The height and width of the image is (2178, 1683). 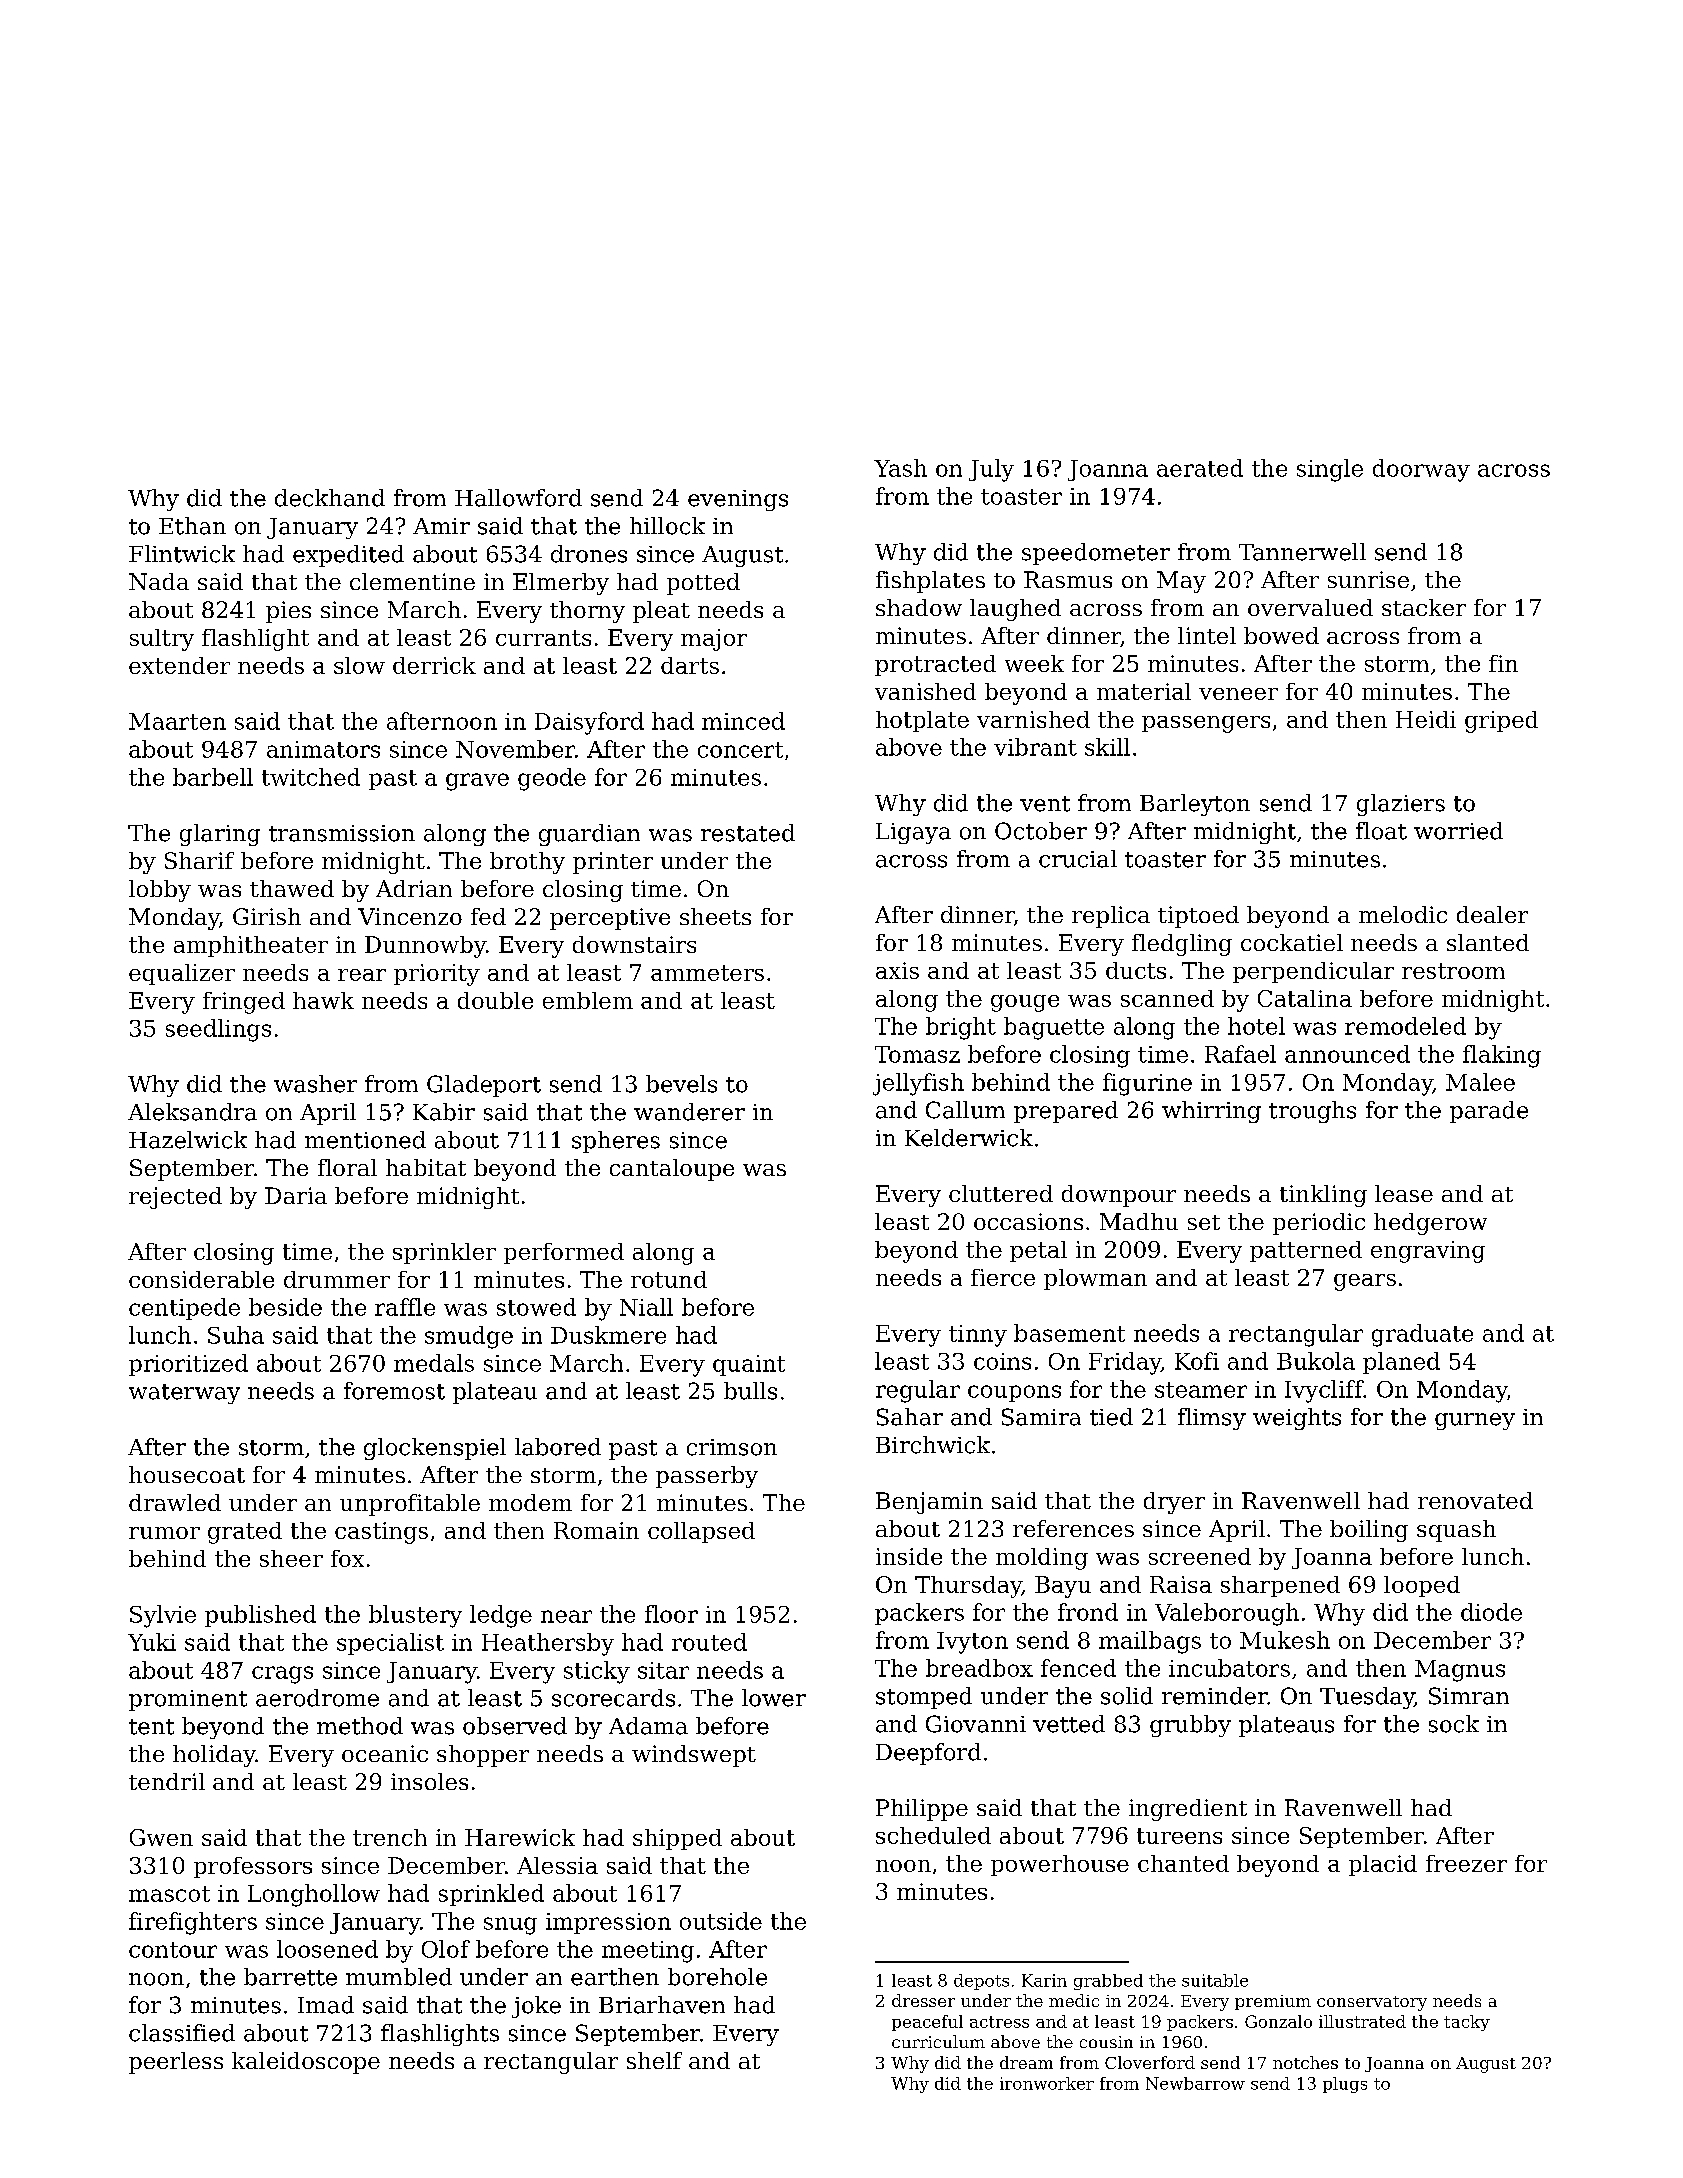 I want to click on Hallowford, so click(x=518, y=498).
